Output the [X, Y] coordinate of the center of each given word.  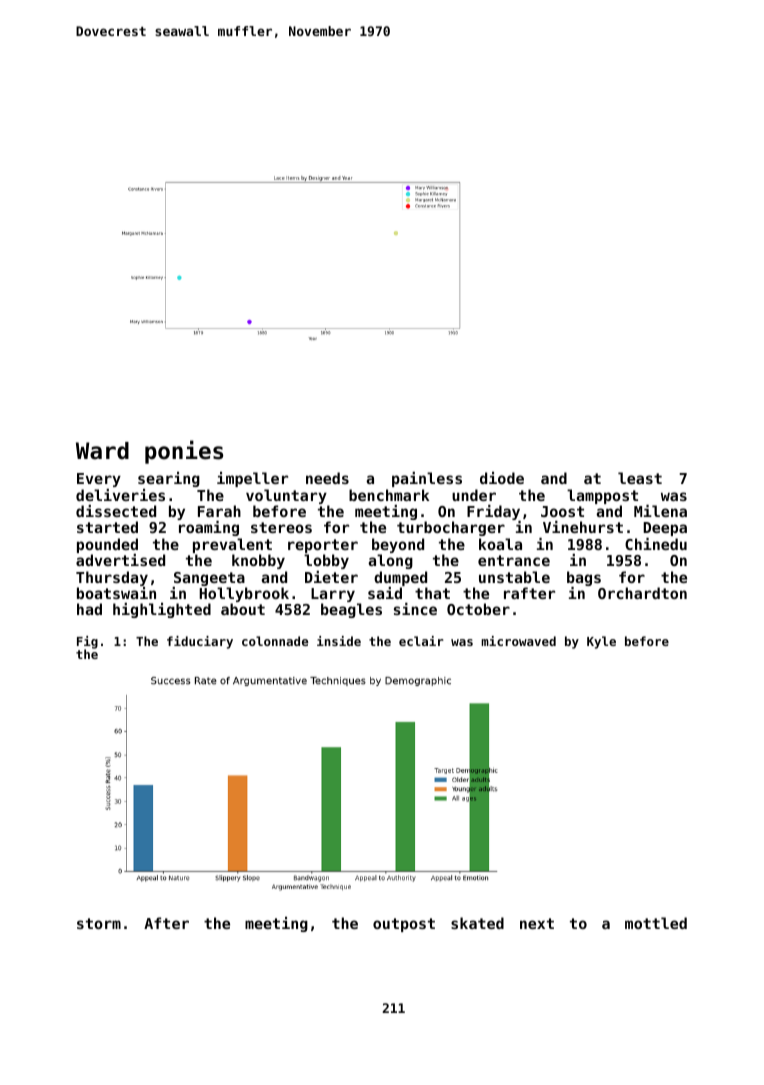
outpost [404, 925]
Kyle [601, 642]
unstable [514, 577]
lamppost [602, 496]
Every [99, 480]
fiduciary [200, 642]
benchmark [389, 495]
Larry [333, 596]
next [537, 923]
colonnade [275, 641]
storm [99, 923]
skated [477, 923]
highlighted [162, 610]
